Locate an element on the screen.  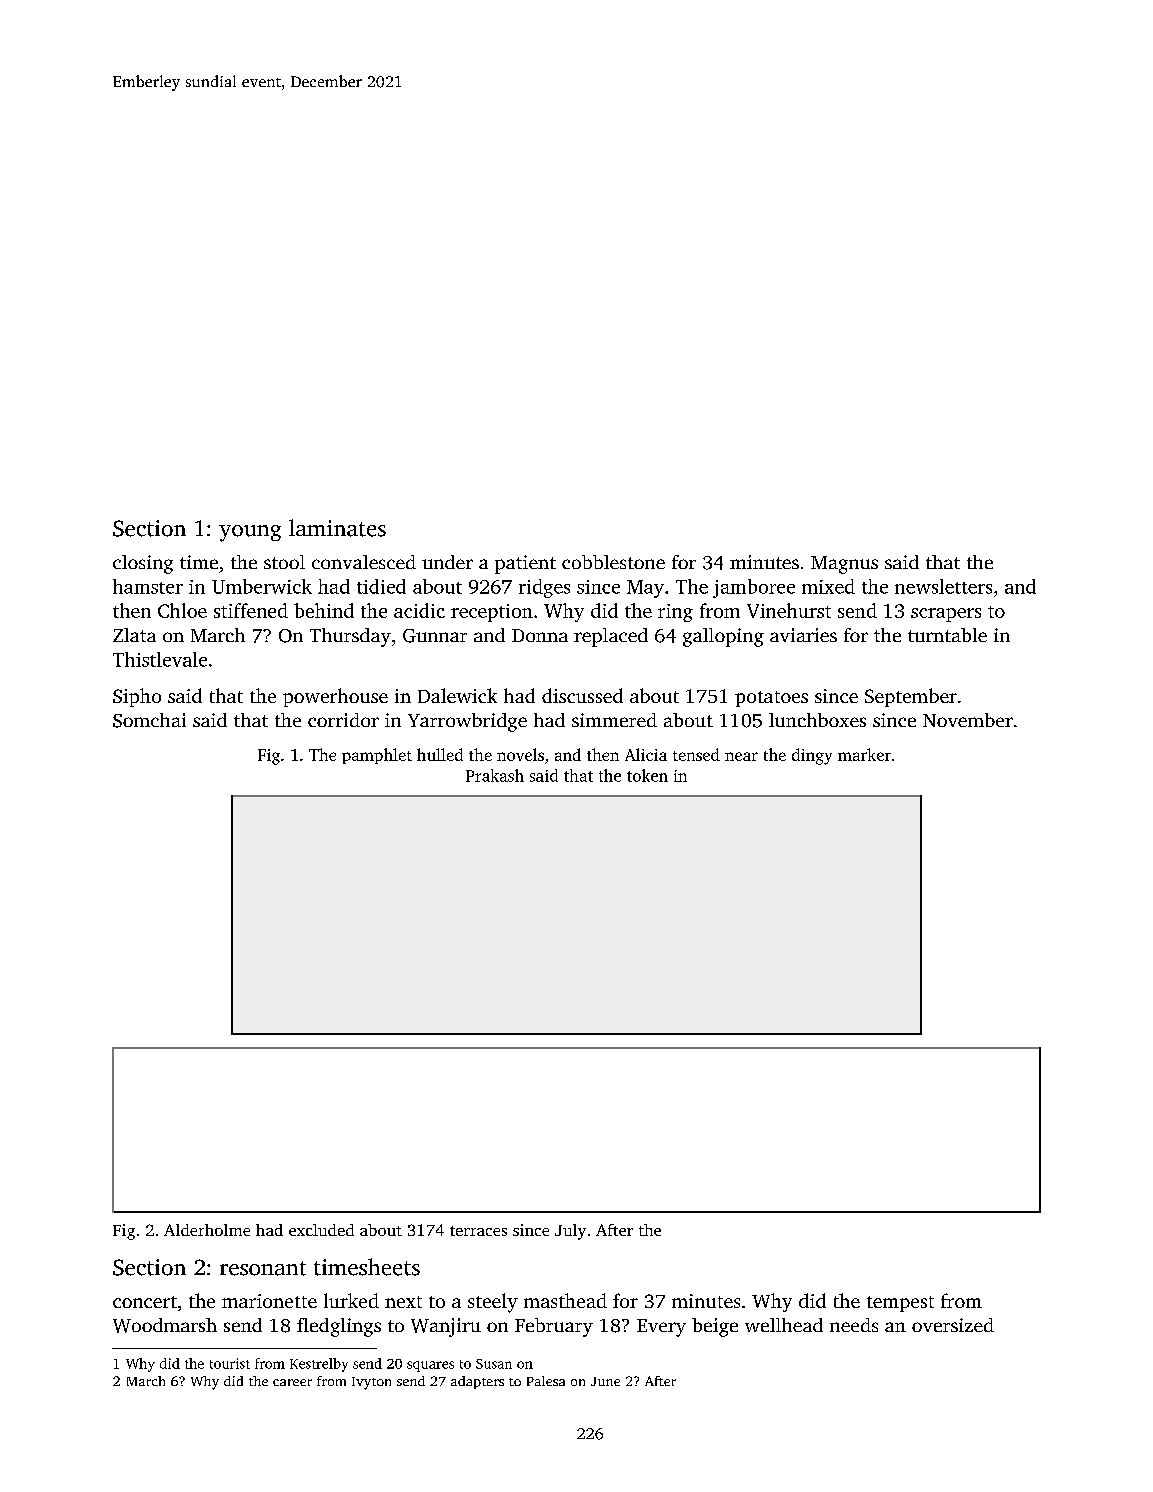
June is located at coordinates (605, 1381).
